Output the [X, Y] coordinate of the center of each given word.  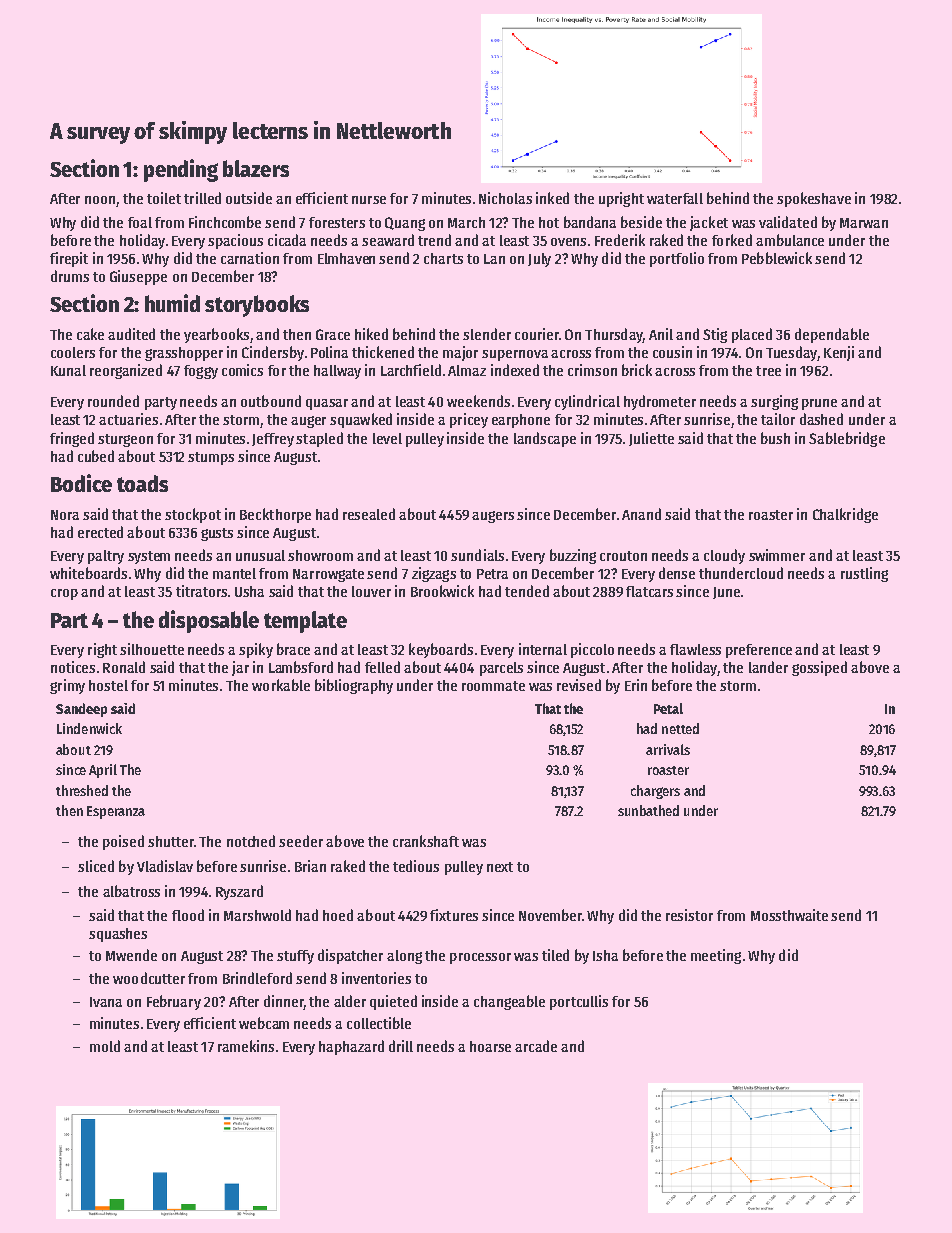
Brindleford [257, 978]
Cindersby [273, 353]
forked [732, 240]
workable [281, 685]
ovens [568, 242]
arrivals [668, 749]
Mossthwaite [789, 915]
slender [487, 334]
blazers [256, 168]
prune [819, 404]
